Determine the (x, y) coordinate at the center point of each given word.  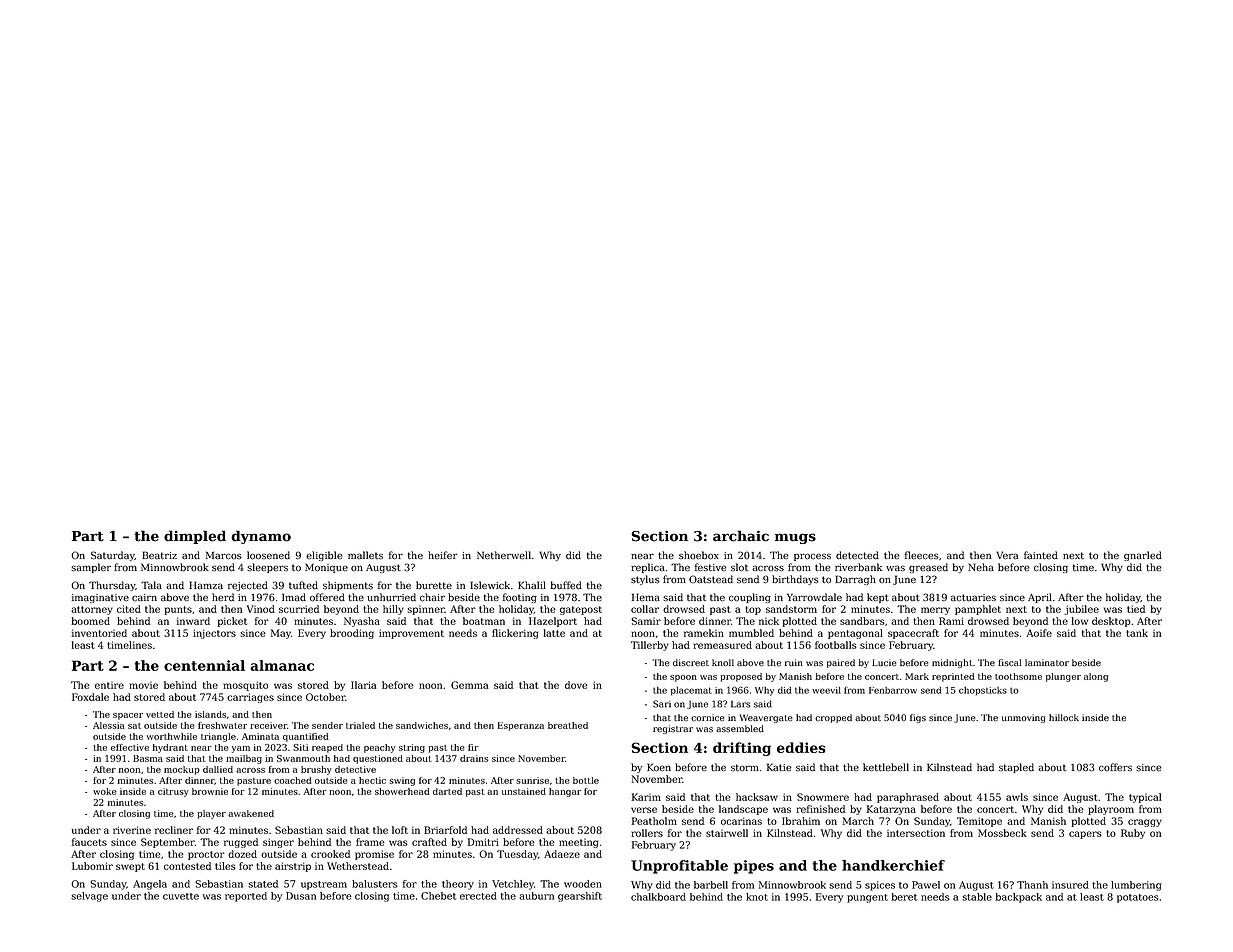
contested (187, 866)
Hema (646, 597)
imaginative (100, 598)
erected (478, 896)
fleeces (922, 555)
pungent (867, 898)
